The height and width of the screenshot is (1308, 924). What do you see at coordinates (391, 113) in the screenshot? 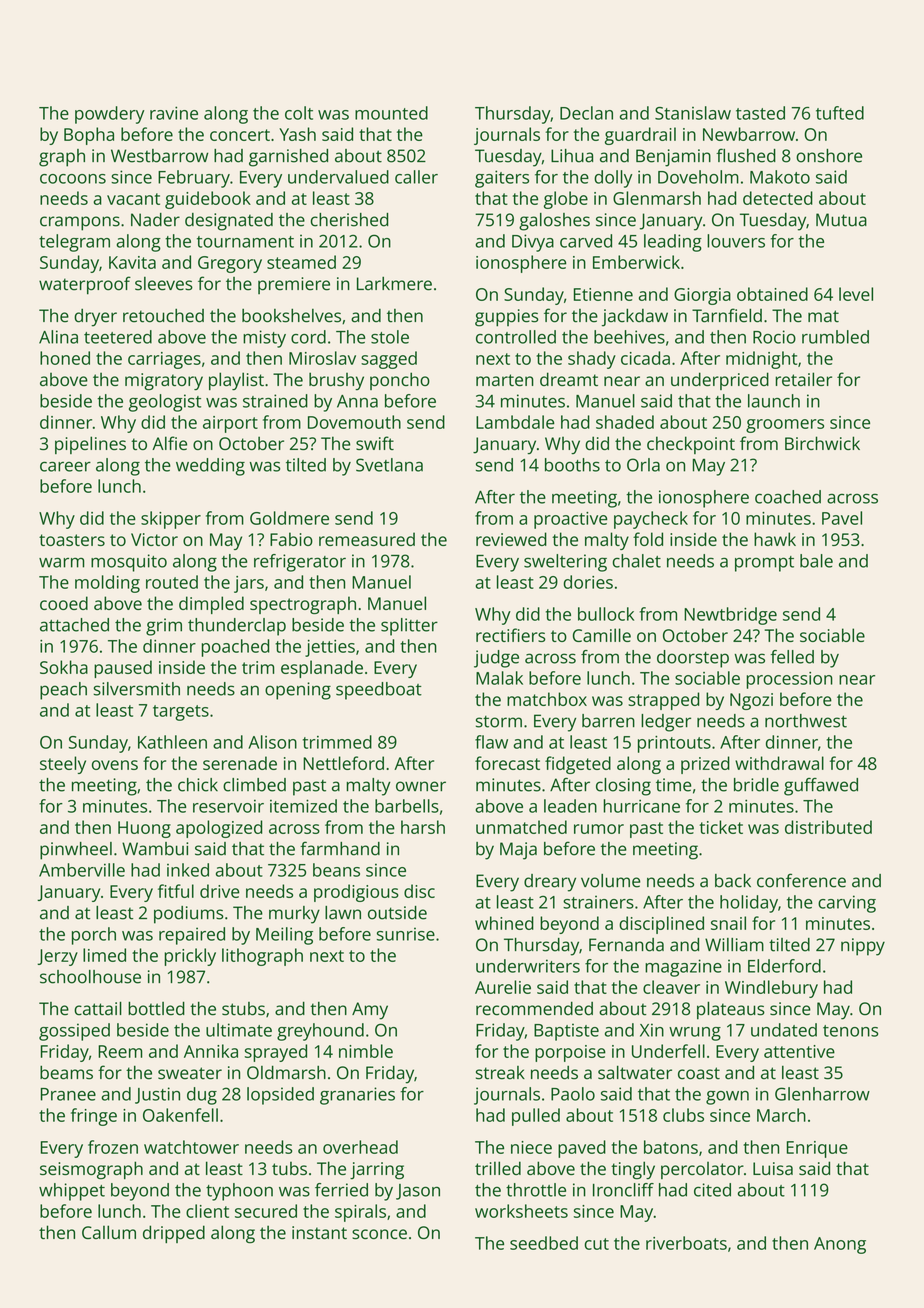
I see `mounted` at bounding box center [391, 113].
